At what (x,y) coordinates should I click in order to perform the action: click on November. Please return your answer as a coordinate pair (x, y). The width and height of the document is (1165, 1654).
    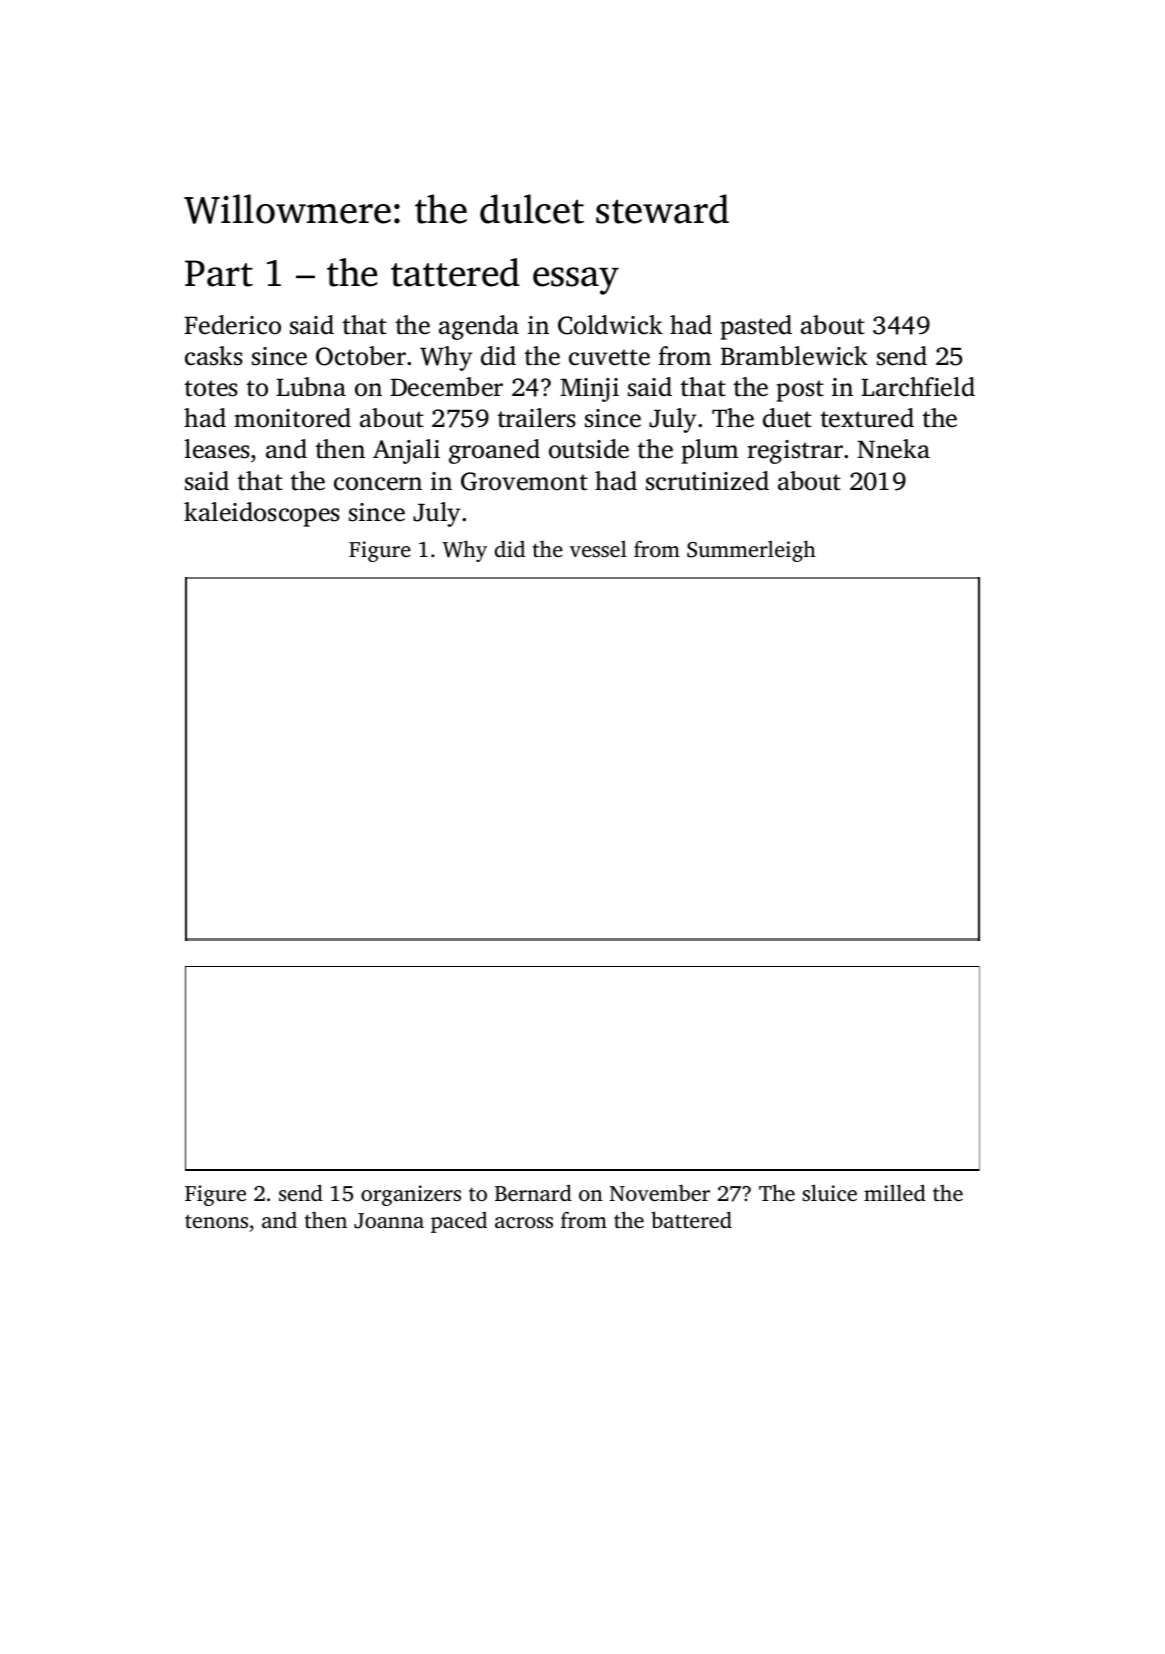
    Looking at the image, I should click on (660, 1193).
